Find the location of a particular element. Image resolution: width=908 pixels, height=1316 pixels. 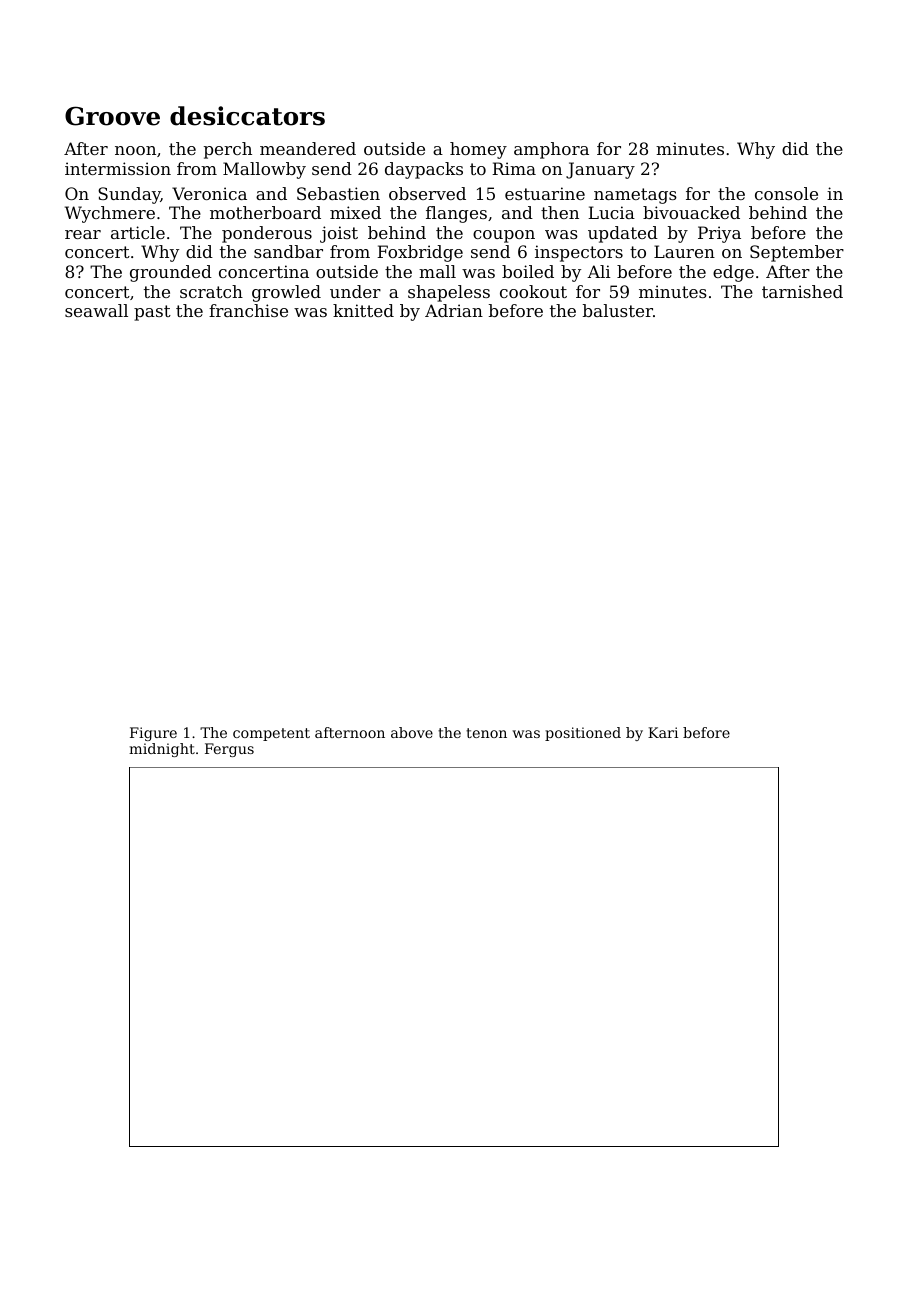

bivouacked is located at coordinates (691, 212).
